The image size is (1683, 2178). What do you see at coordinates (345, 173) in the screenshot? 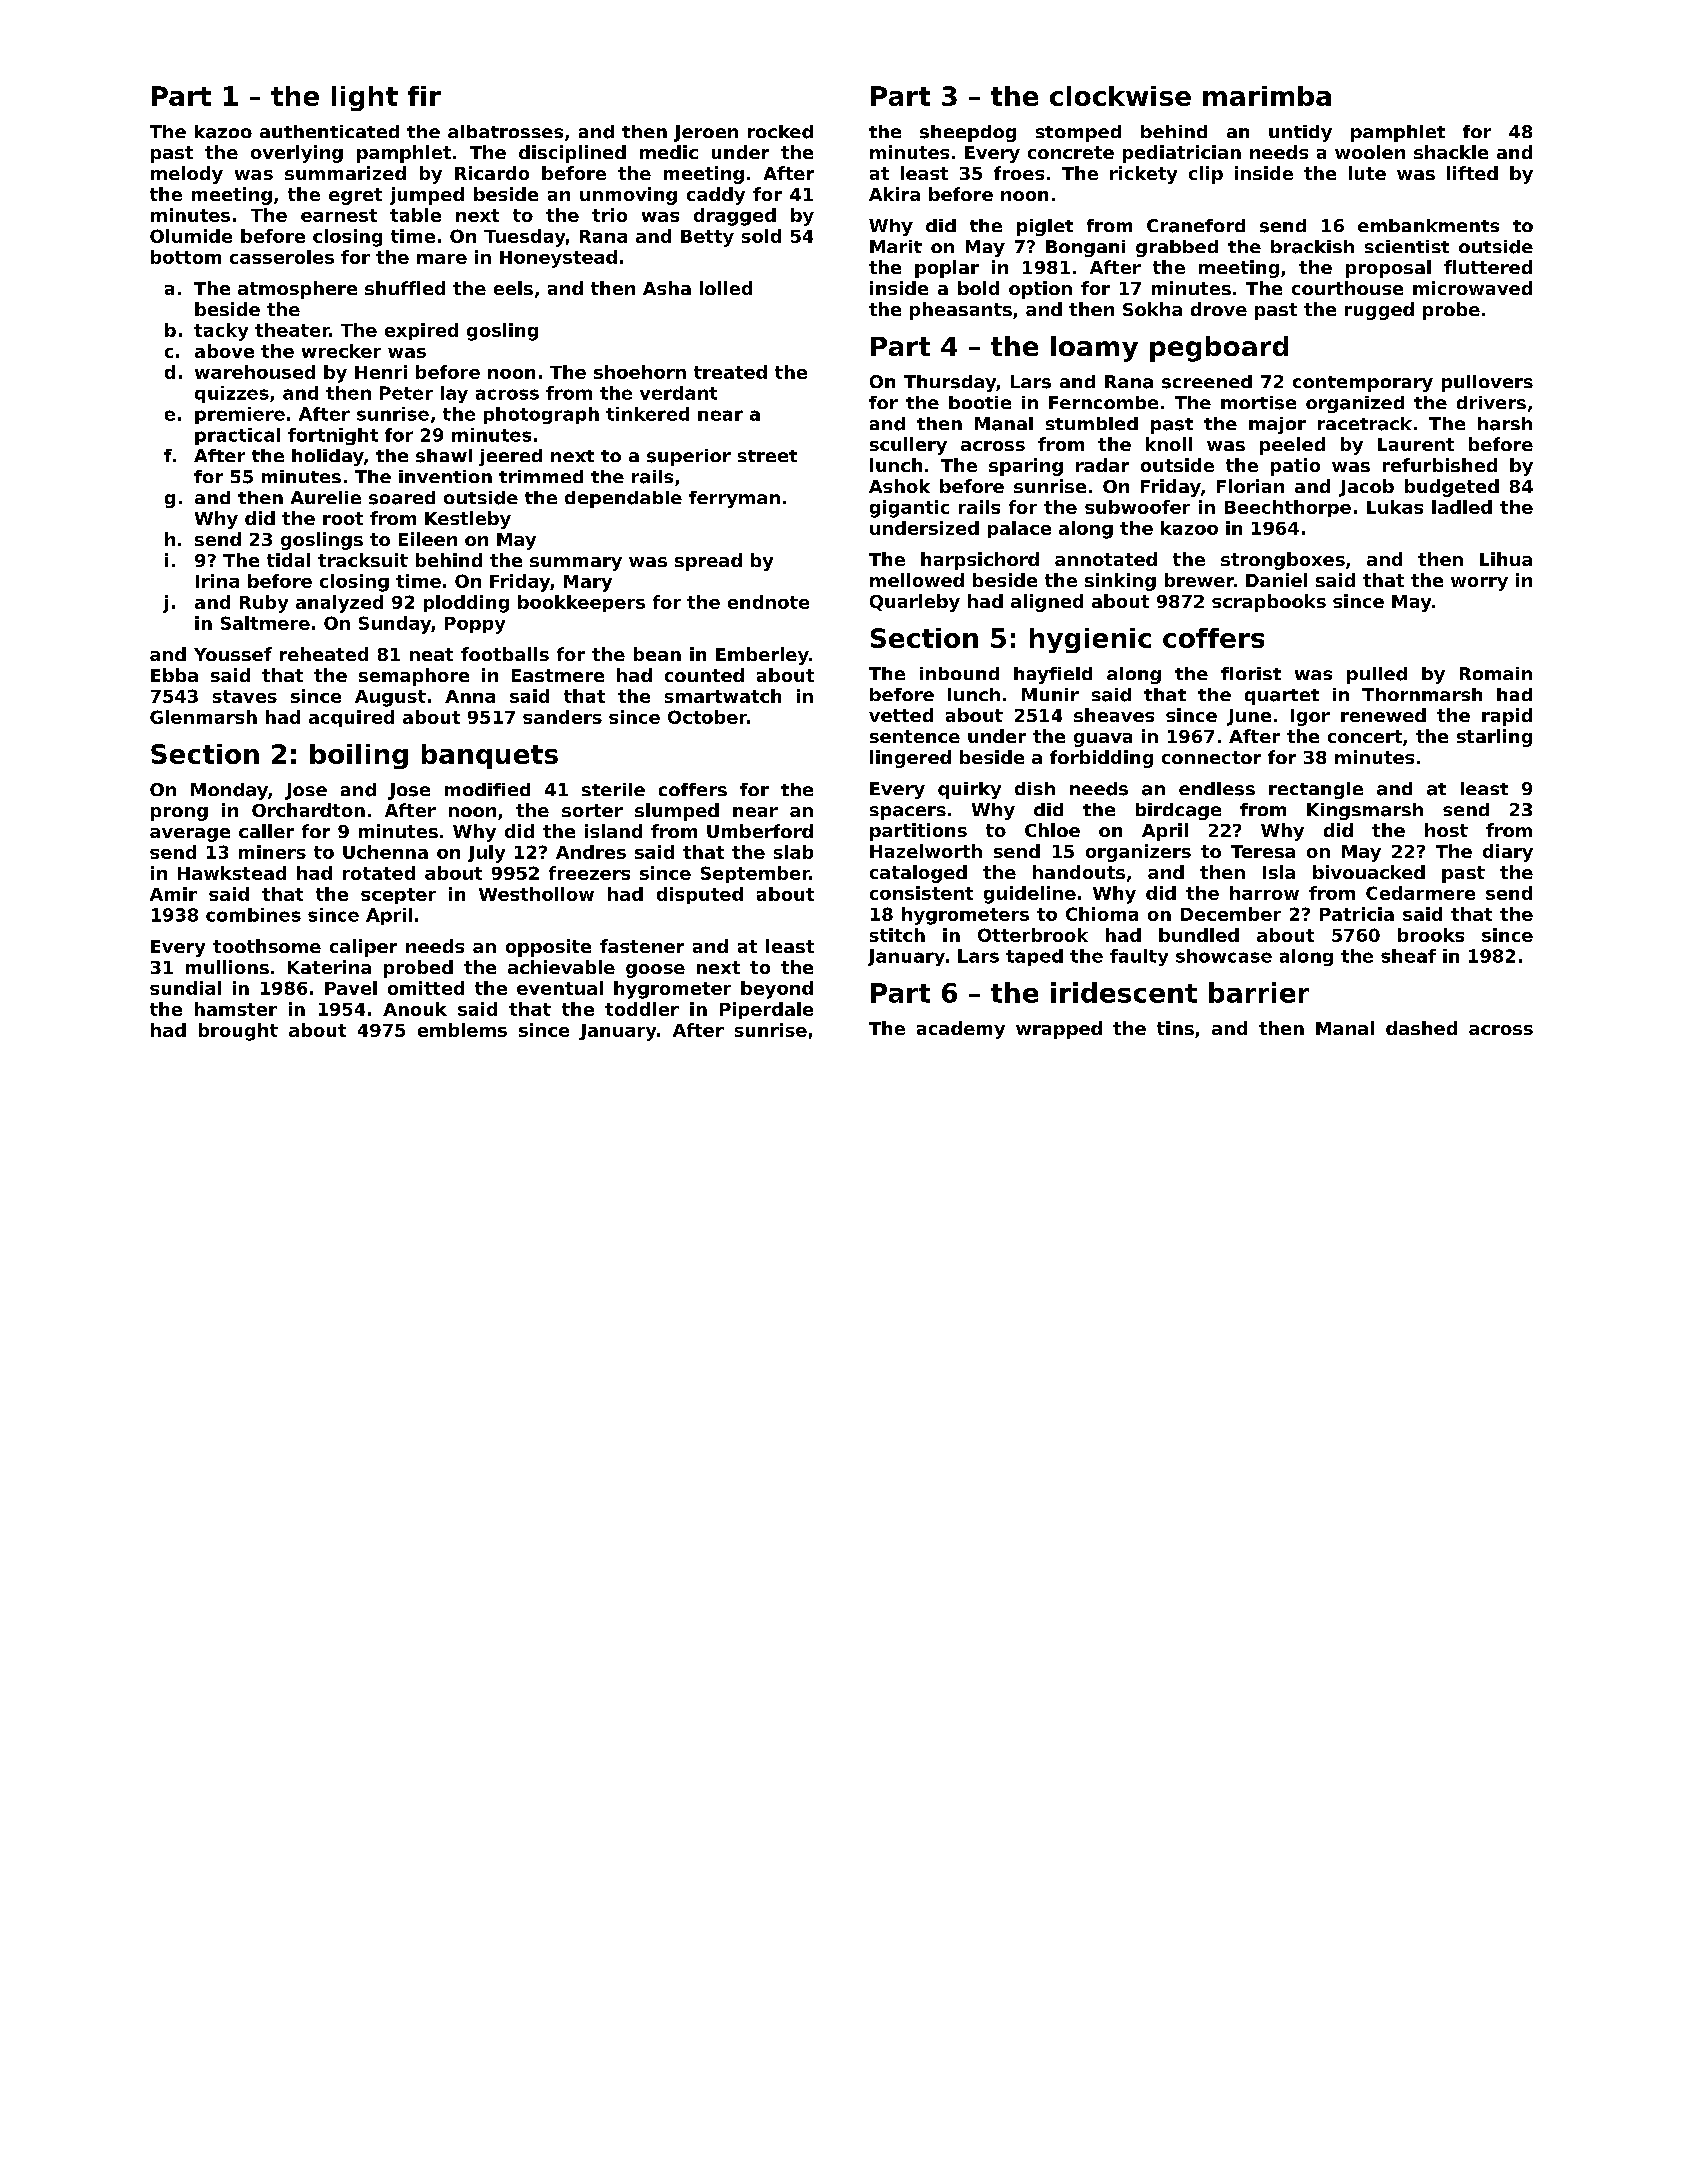
I see `summarized` at bounding box center [345, 173].
